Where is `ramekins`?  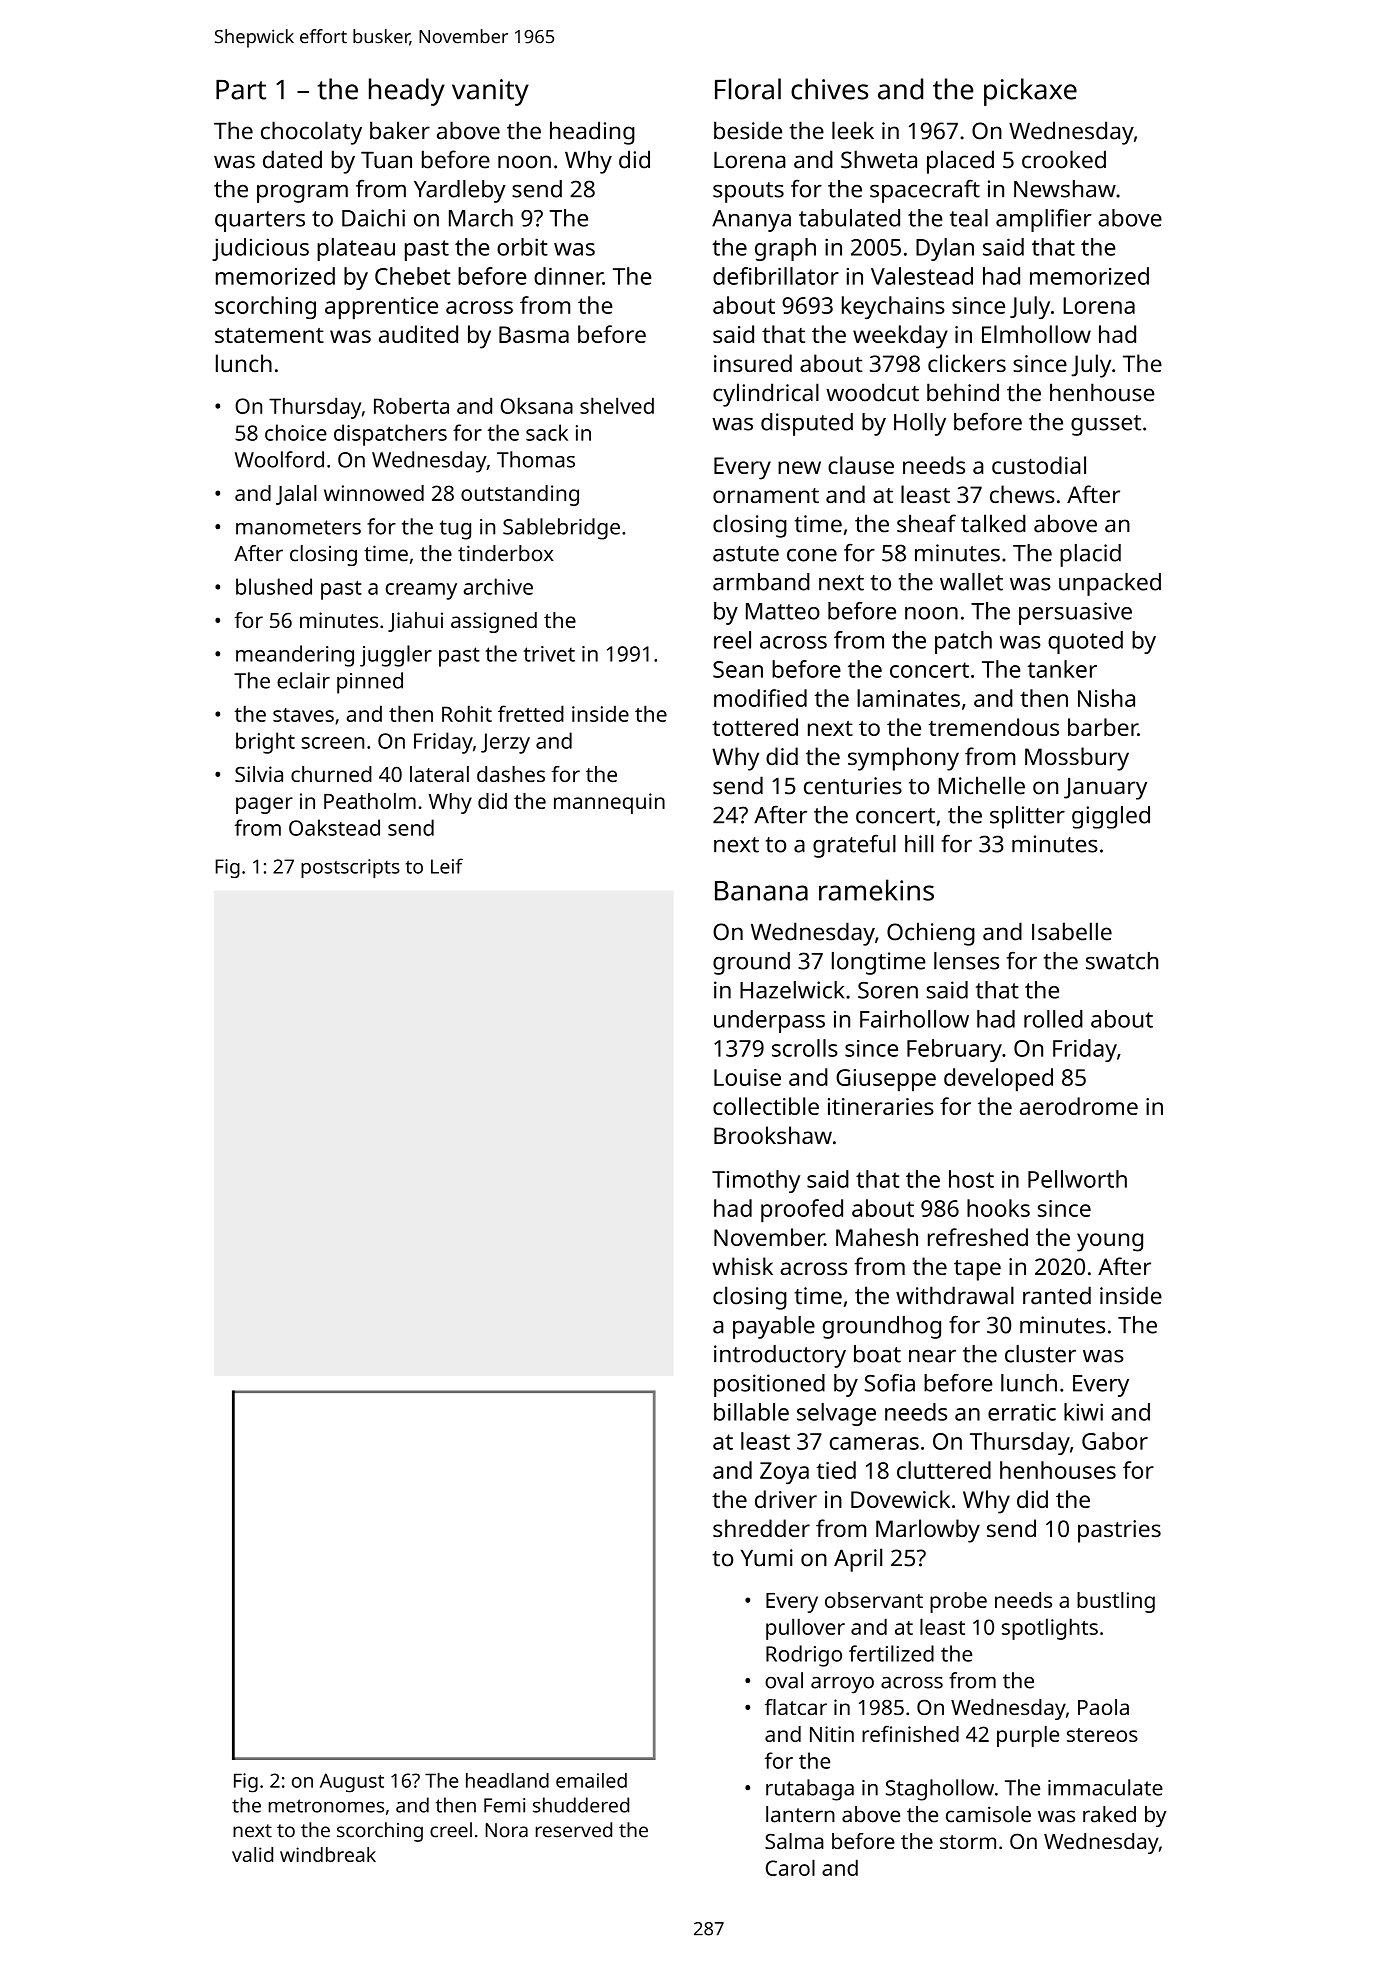
ramekins is located at coordinates (876, 890).
